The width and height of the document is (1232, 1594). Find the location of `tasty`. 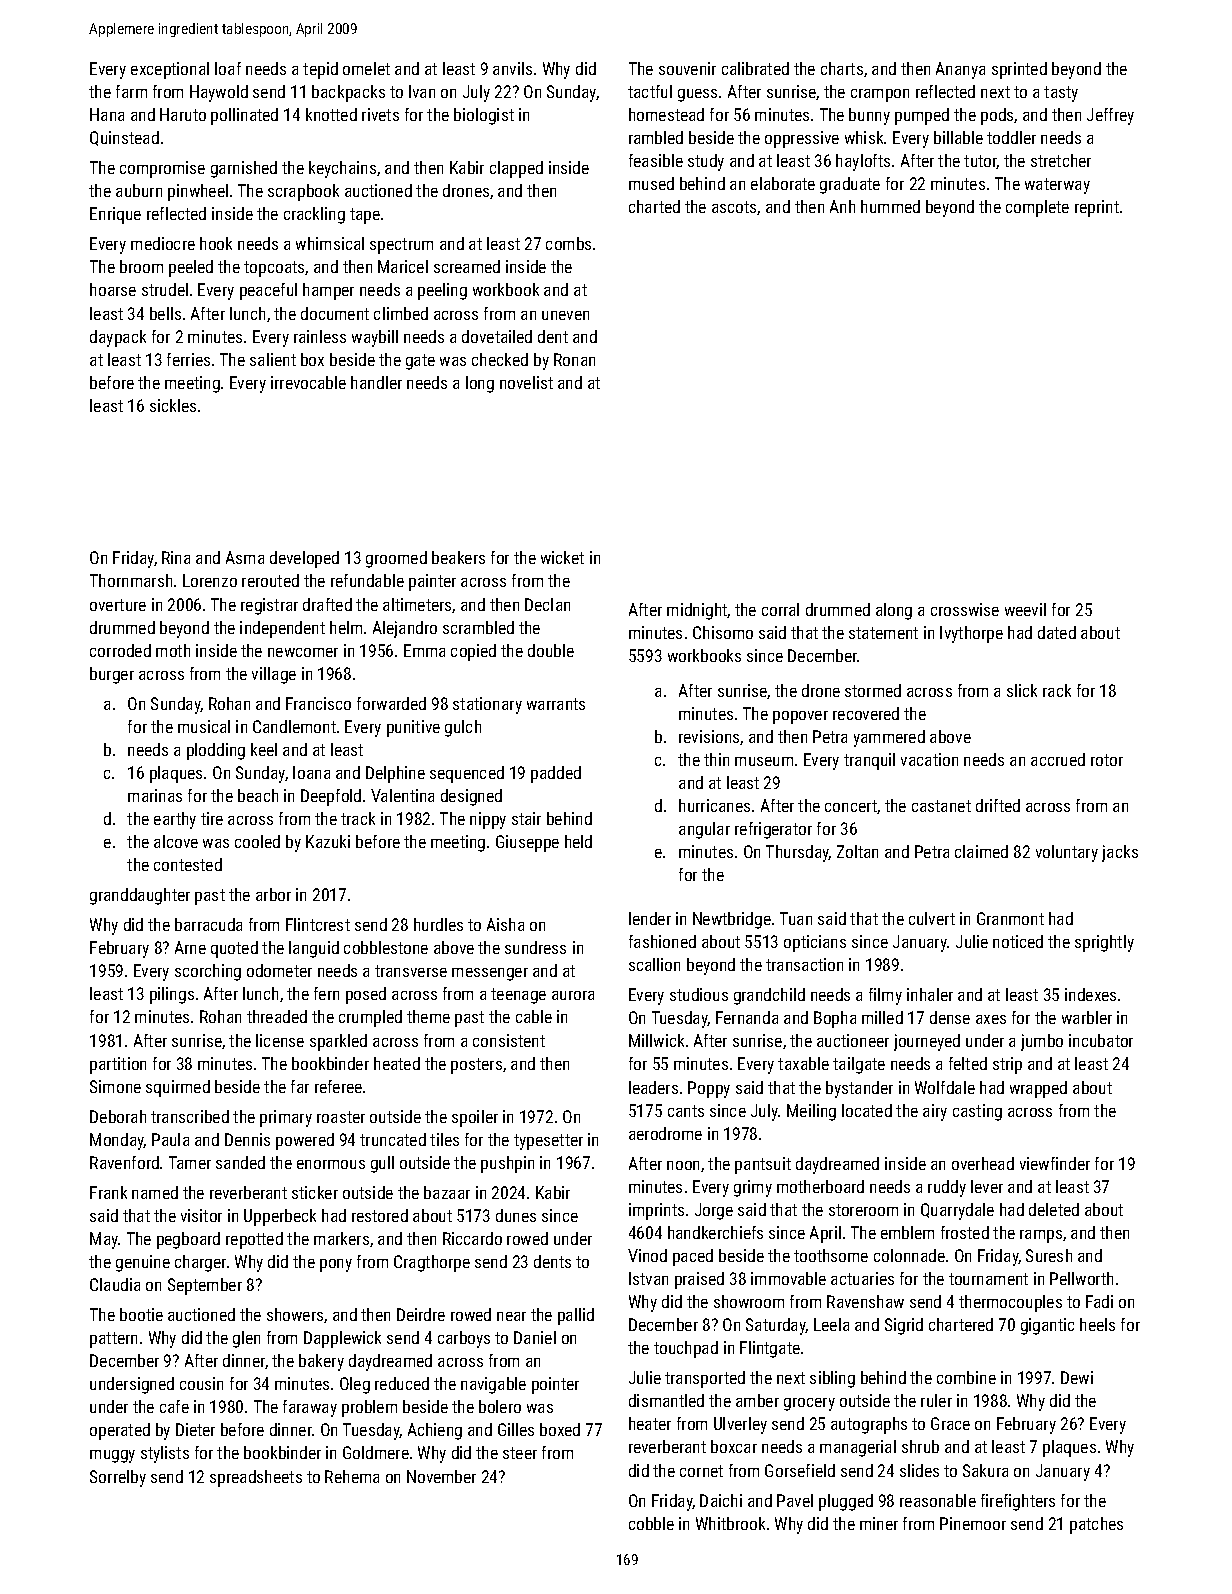

tasty is located at coordinates (1061, 94).
